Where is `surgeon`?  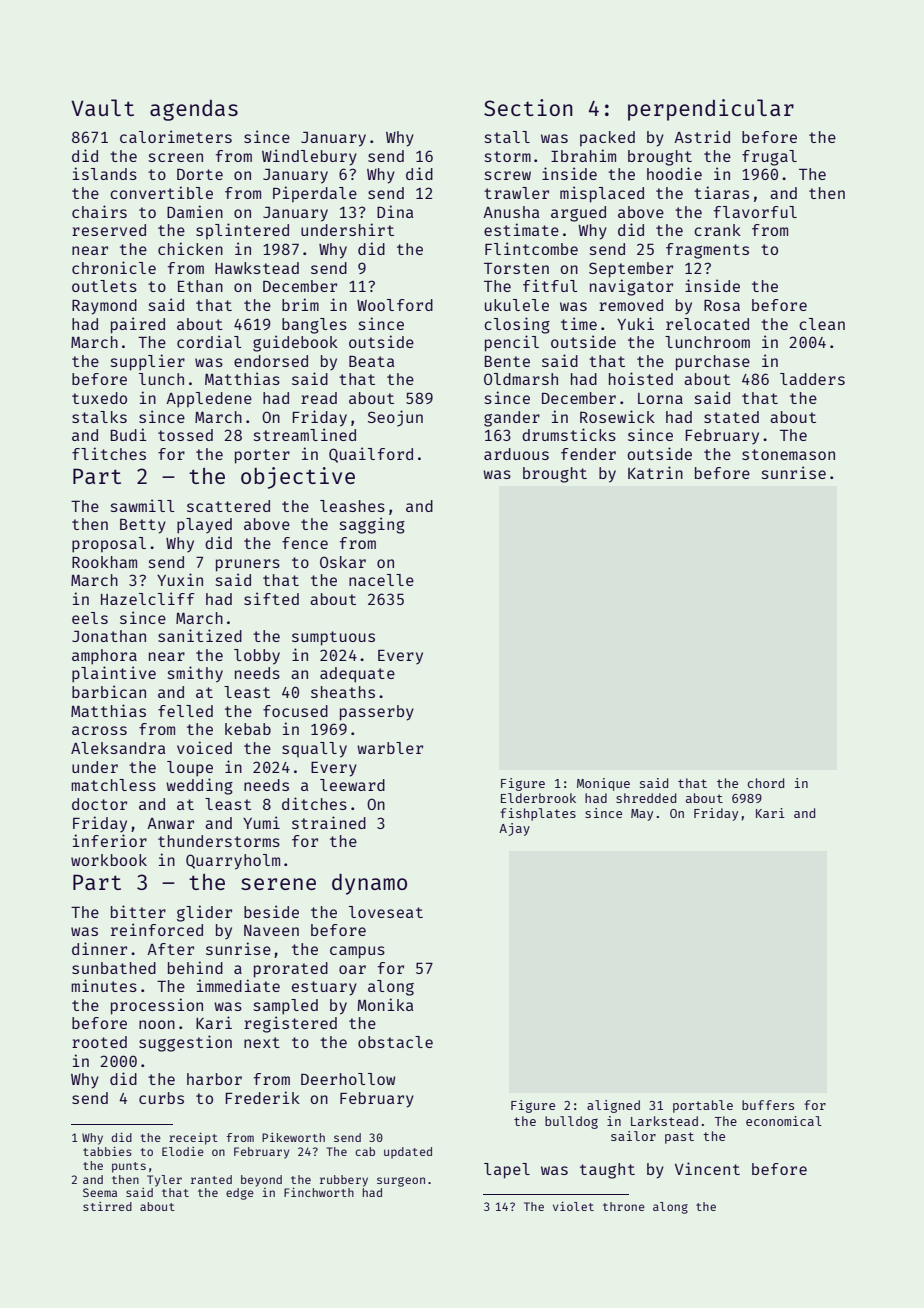 surgeon is located at coordinates (401, 1182).
